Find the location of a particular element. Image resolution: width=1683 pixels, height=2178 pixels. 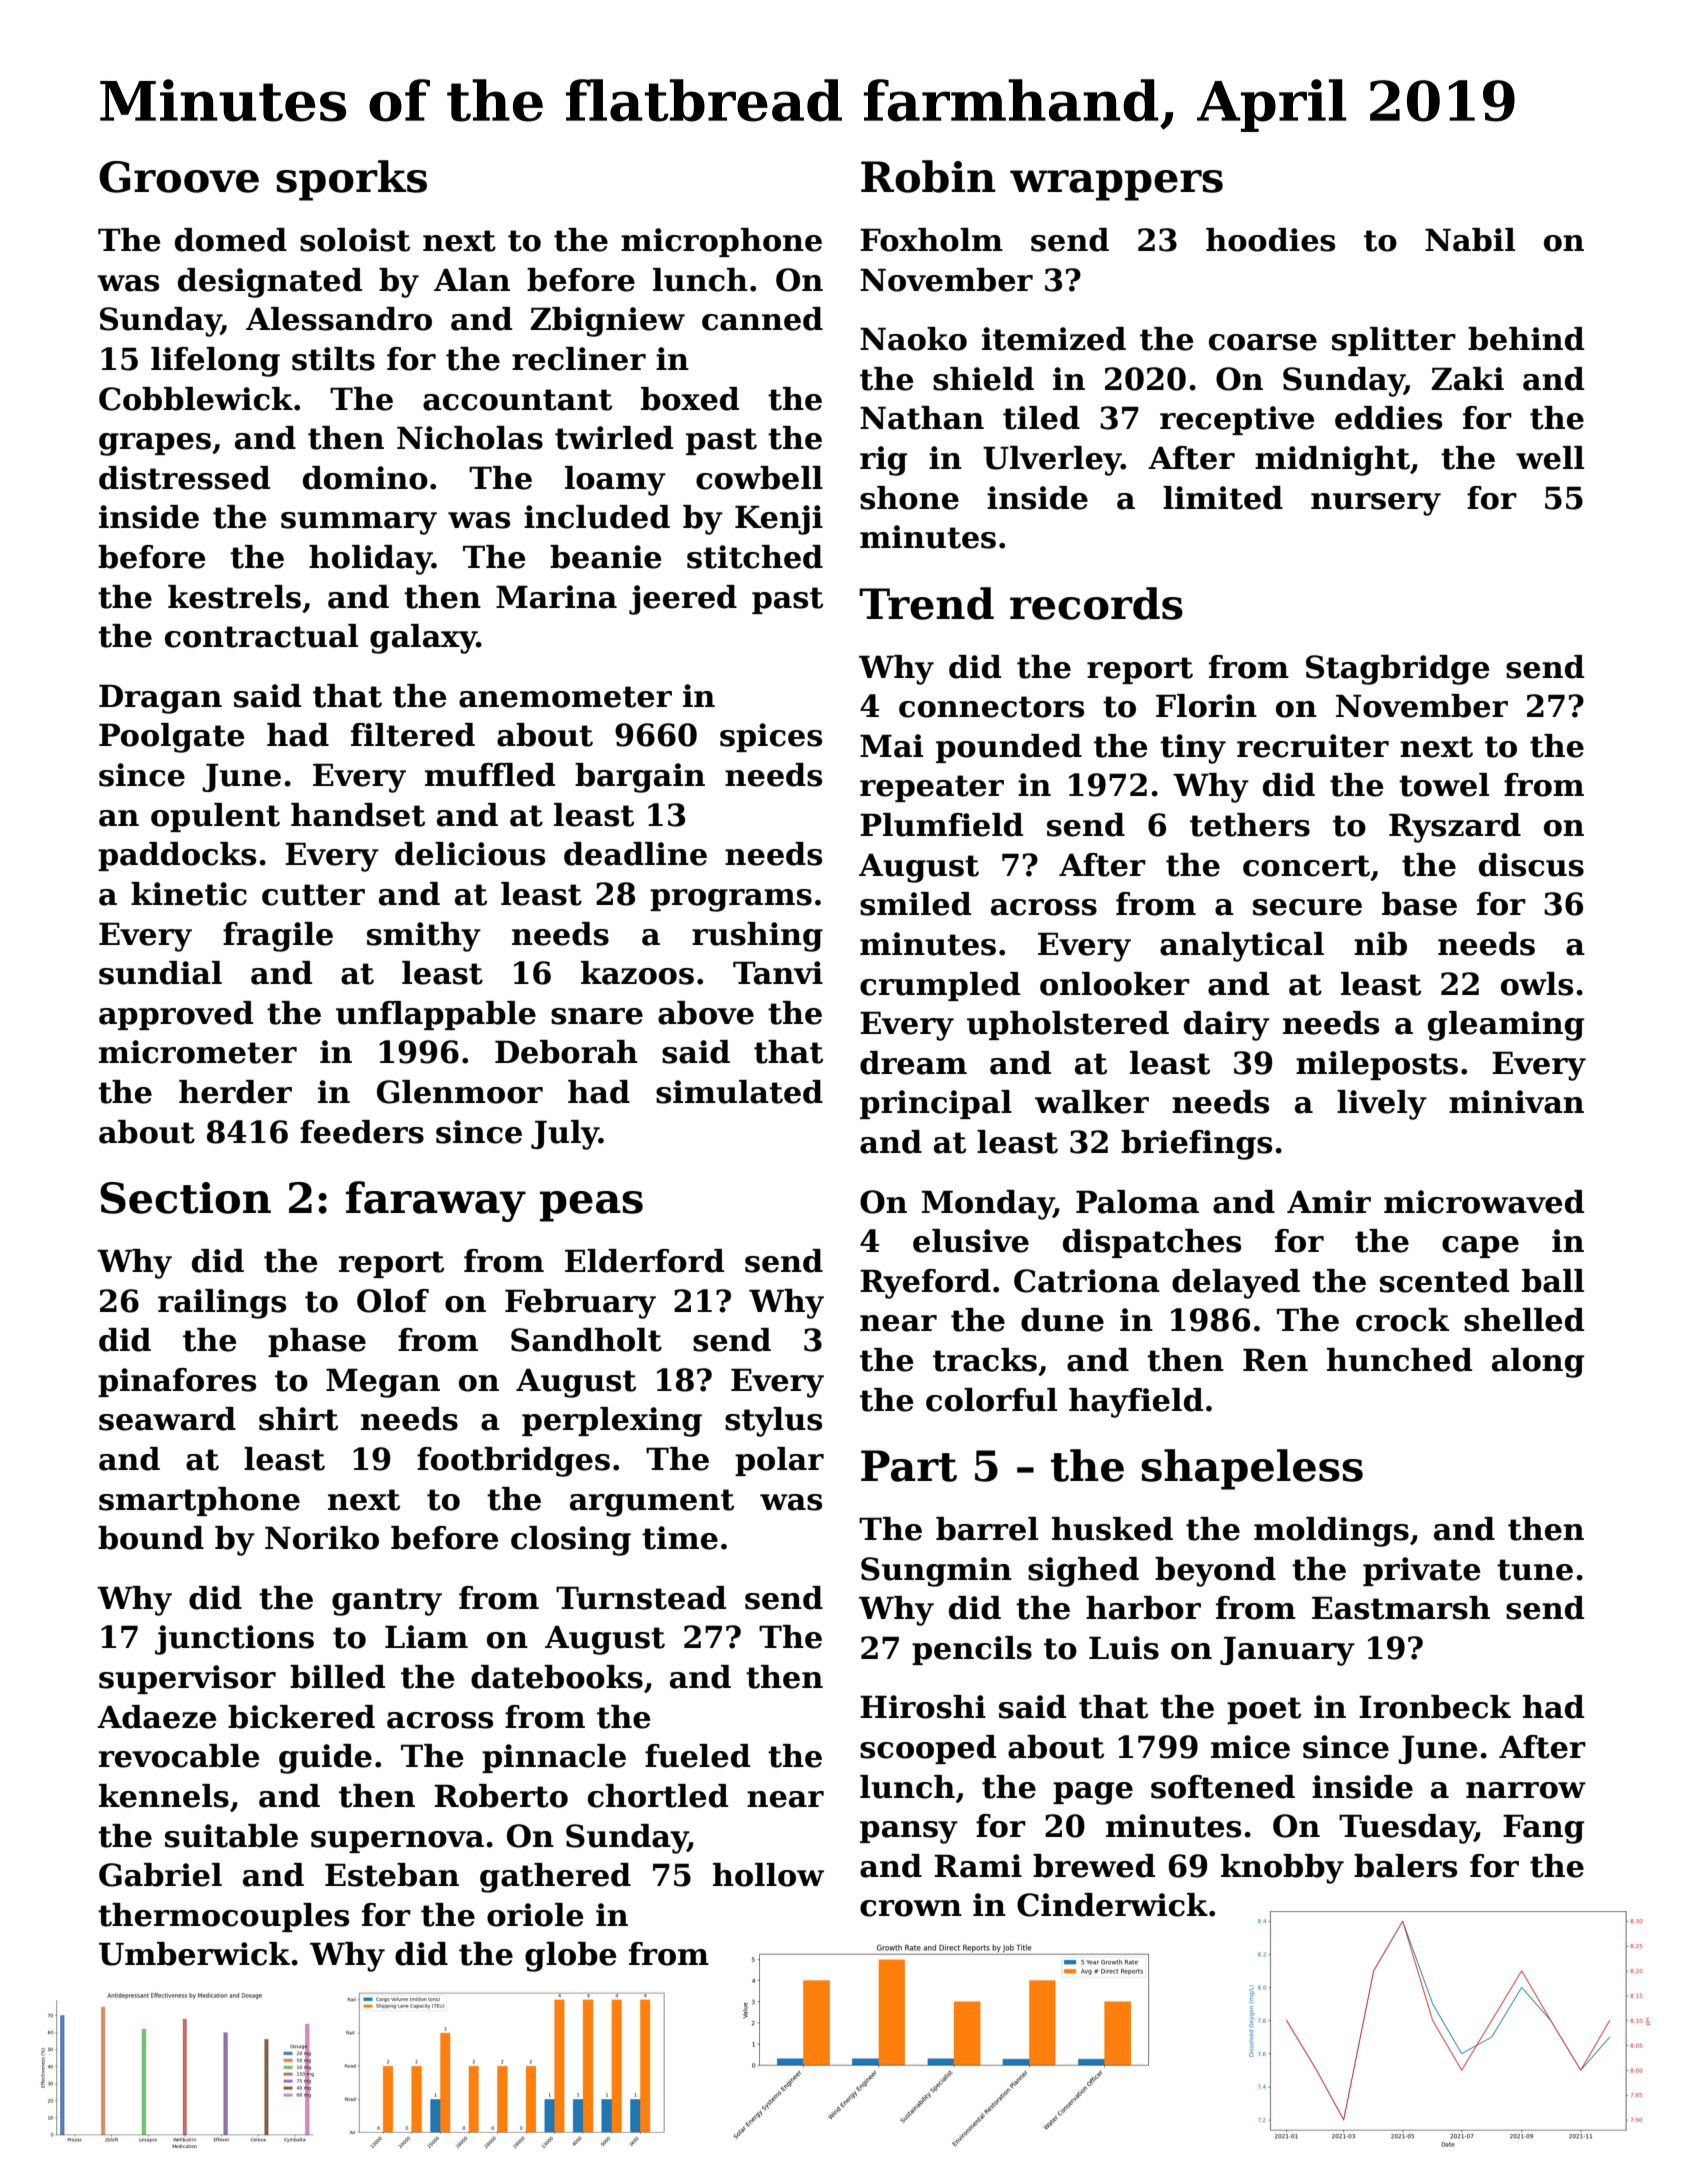

Alessandro is located at coordinates (339, 319).
